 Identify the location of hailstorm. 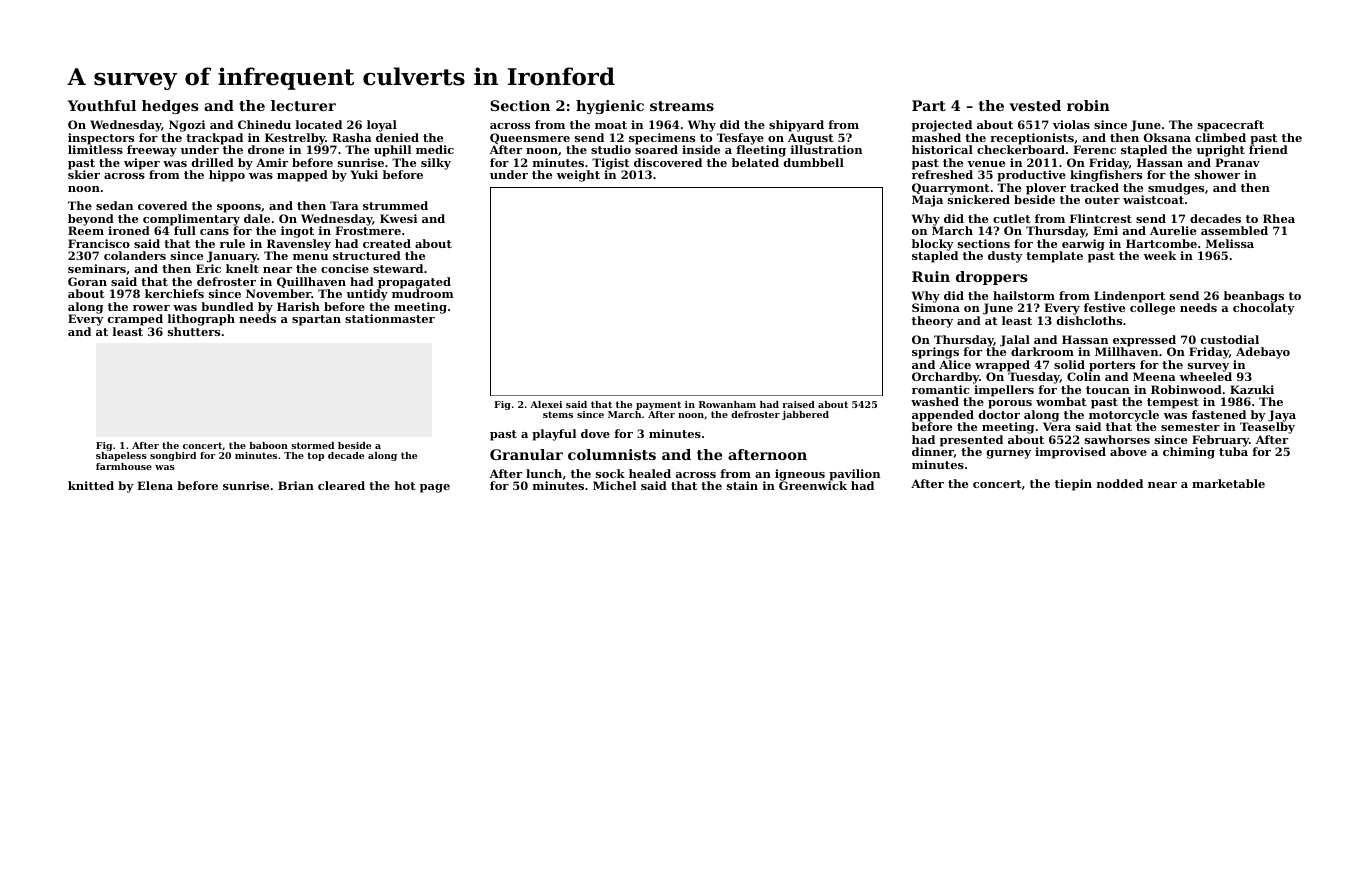
(1024, 295).
